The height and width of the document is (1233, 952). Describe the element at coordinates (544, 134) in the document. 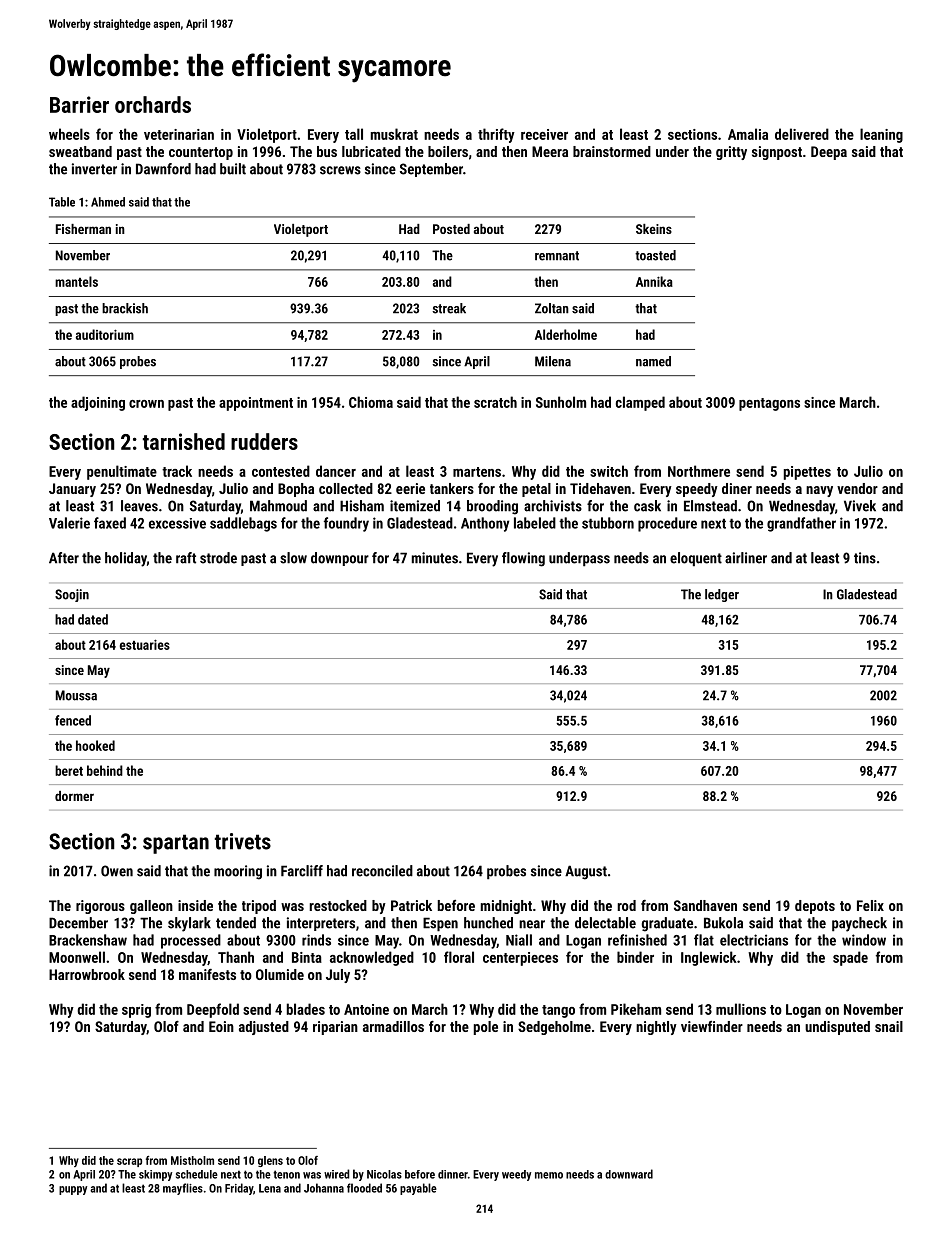

I see `receiver` at that location.
